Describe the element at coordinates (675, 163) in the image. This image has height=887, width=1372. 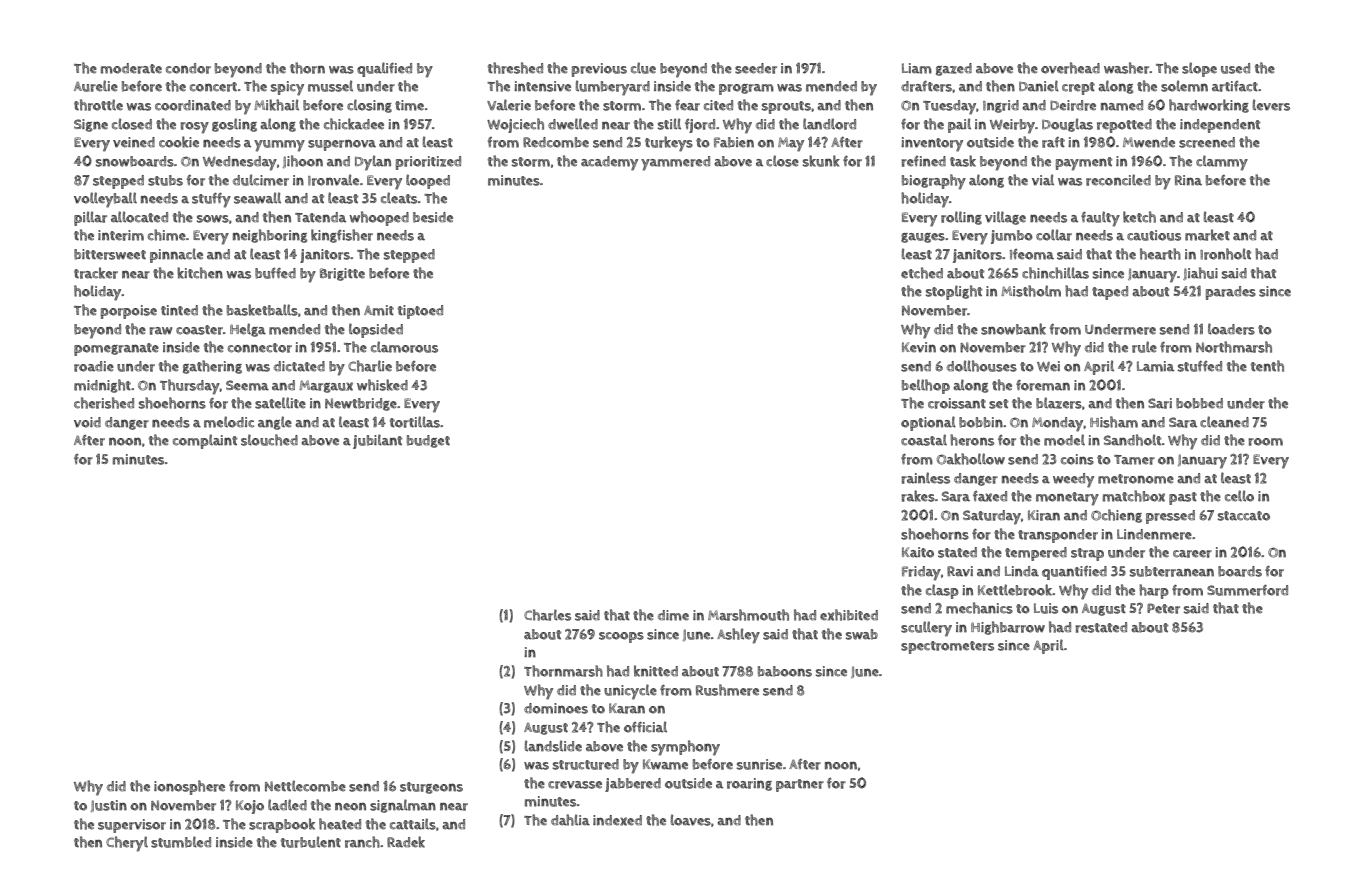
I see `yammered` at that location.
